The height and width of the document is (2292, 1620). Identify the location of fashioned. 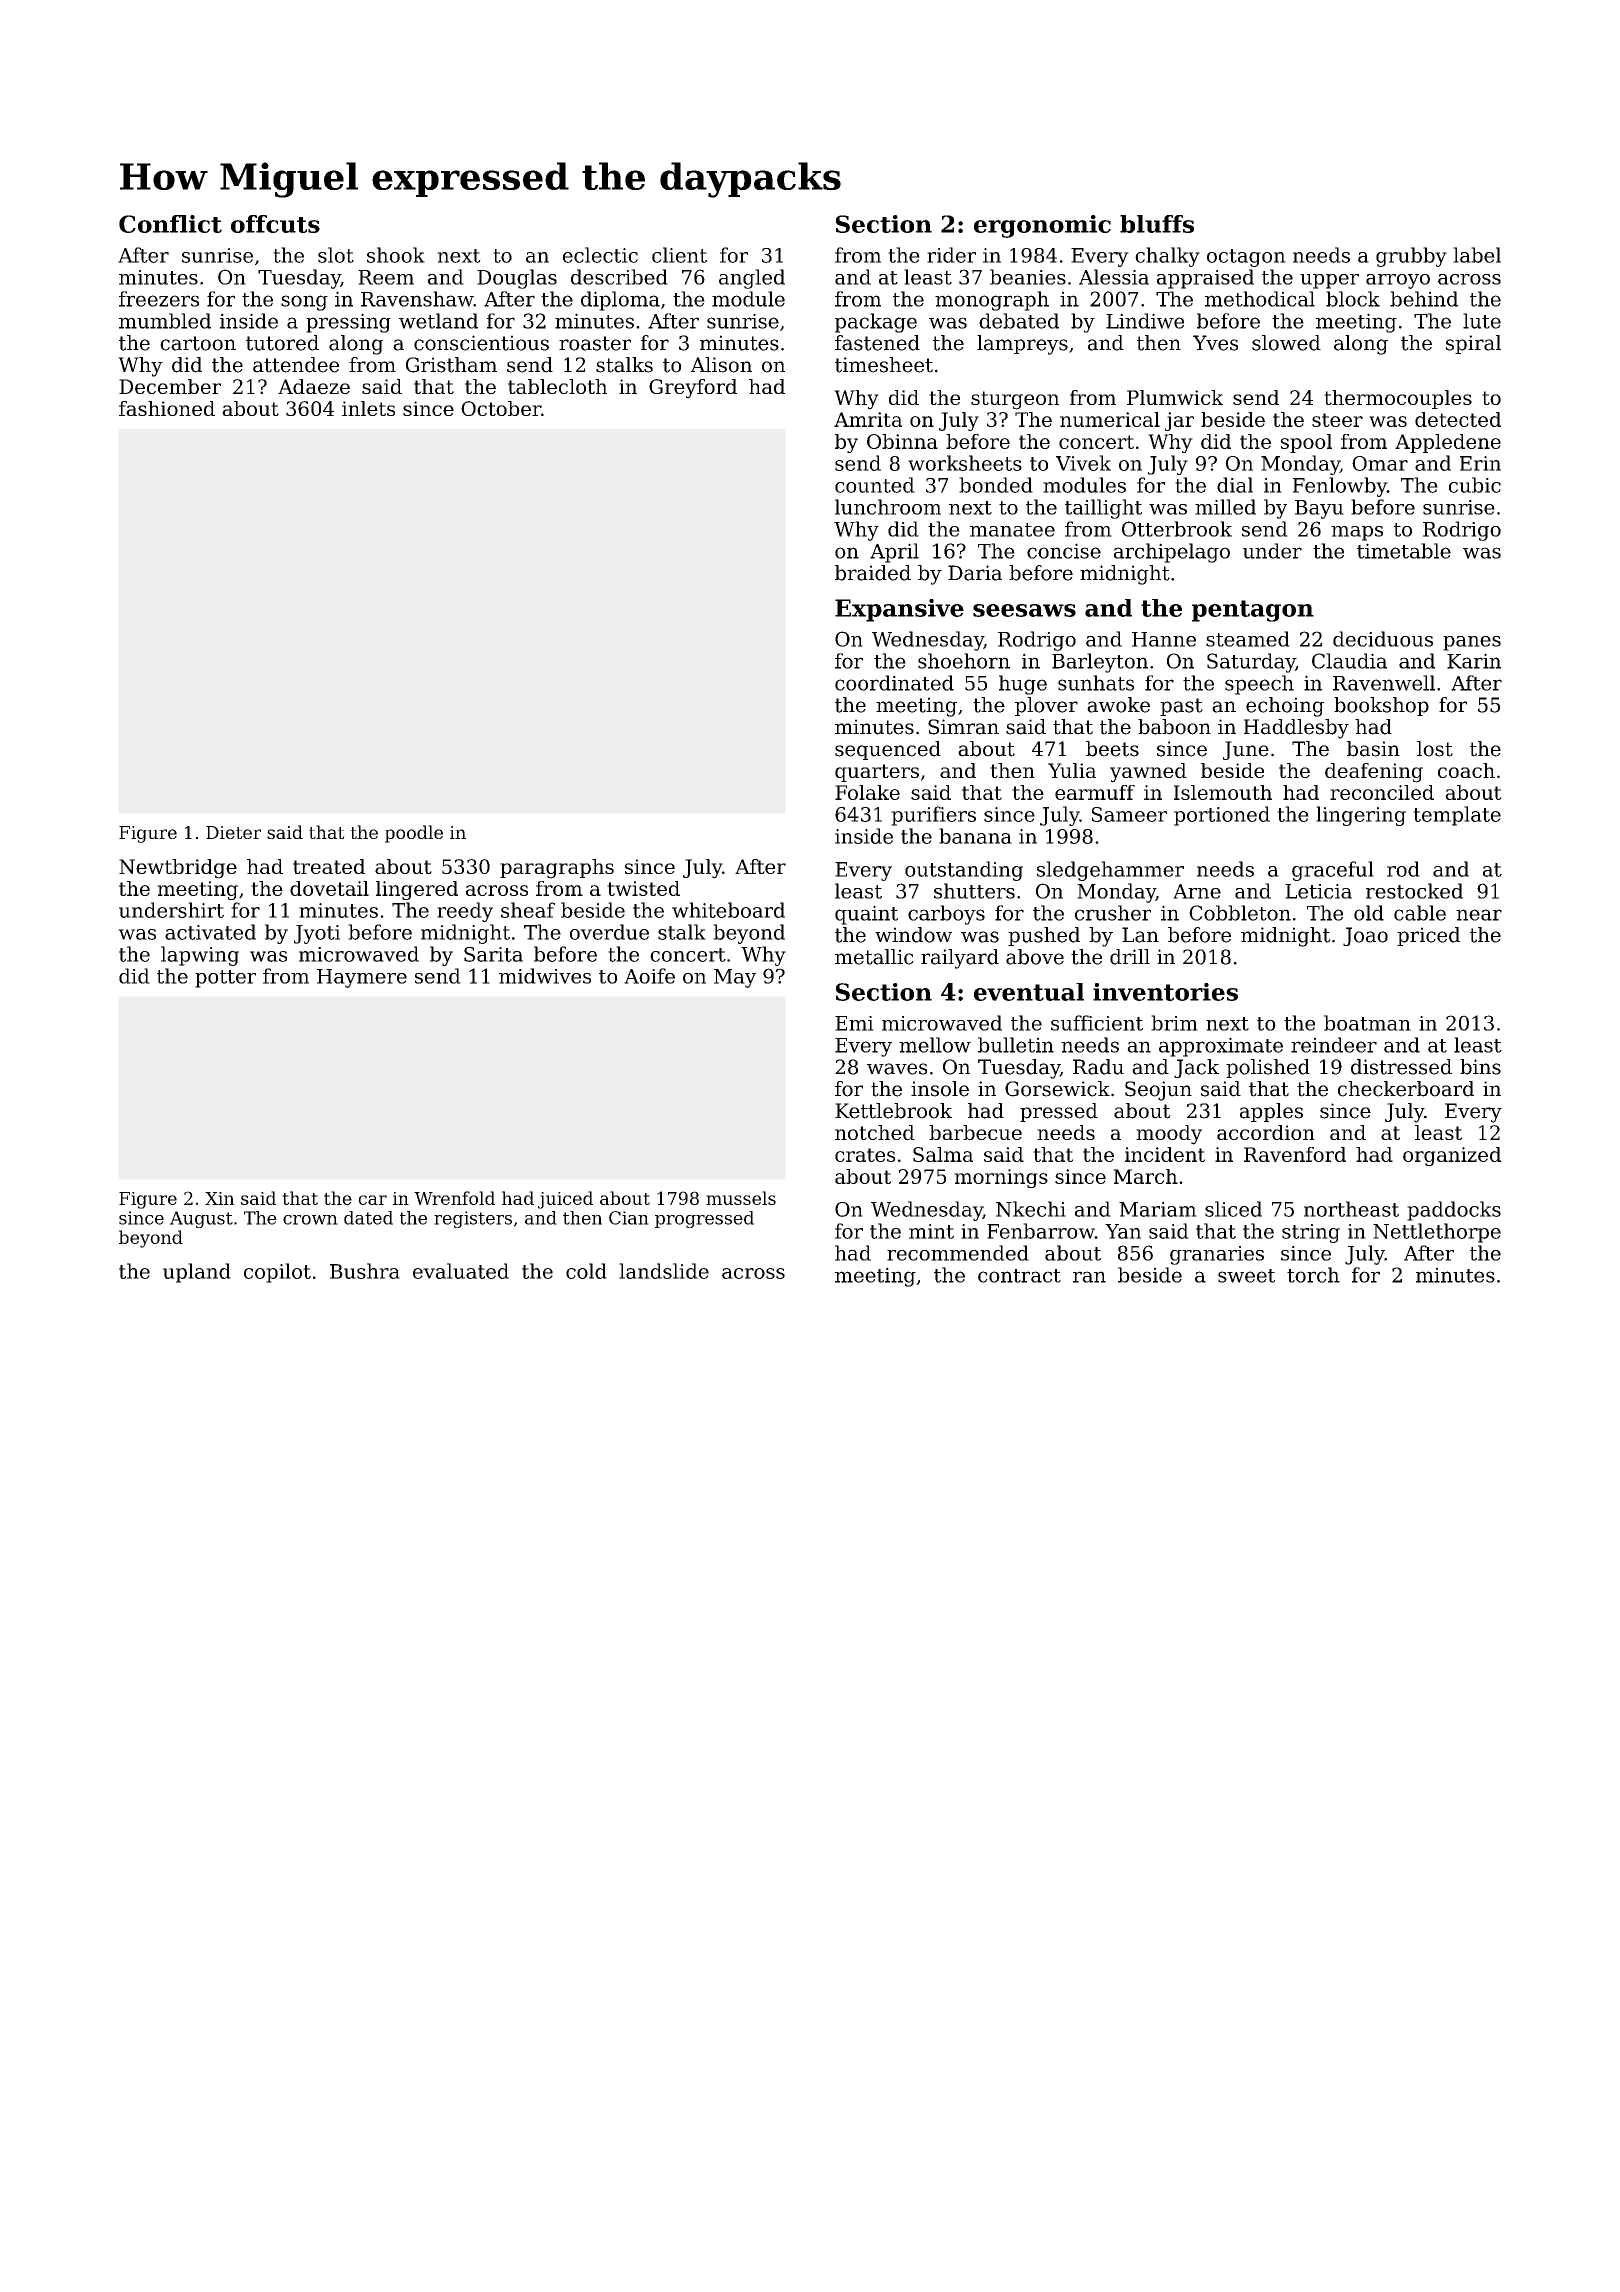
(167, 408).
